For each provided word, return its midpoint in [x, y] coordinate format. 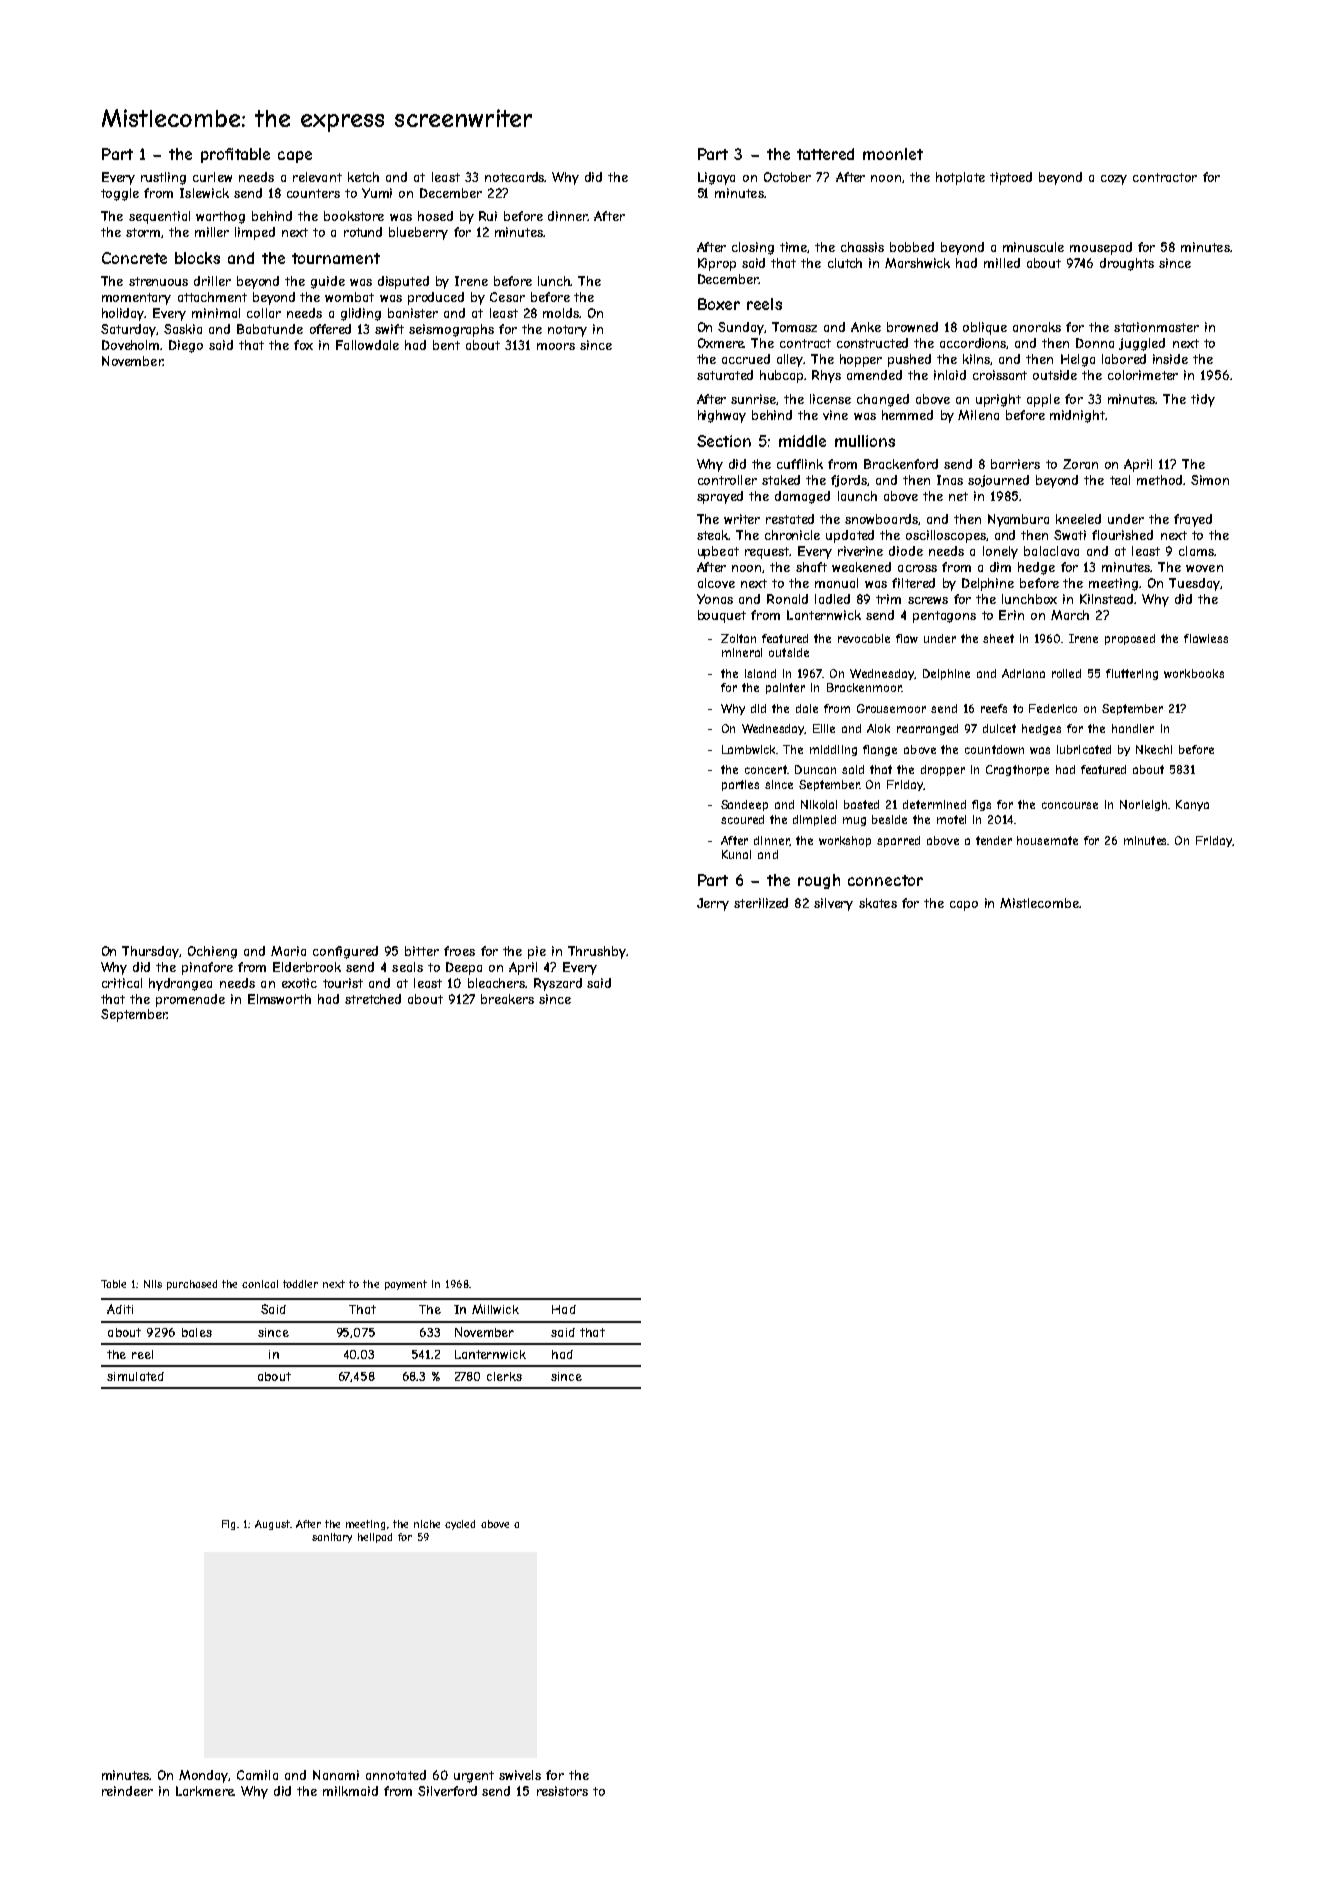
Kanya [1192, 805]
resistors [562, 1791]
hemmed [907, 415]
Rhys [826, 376]
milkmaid [350, 1791]
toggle [120, 194]
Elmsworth [279, 999]
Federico [1053, 708]
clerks [504, 1376]
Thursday [151, 952]
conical [260, 1284]
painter [785, 688]
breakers [507, 999]
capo [964, 906]
